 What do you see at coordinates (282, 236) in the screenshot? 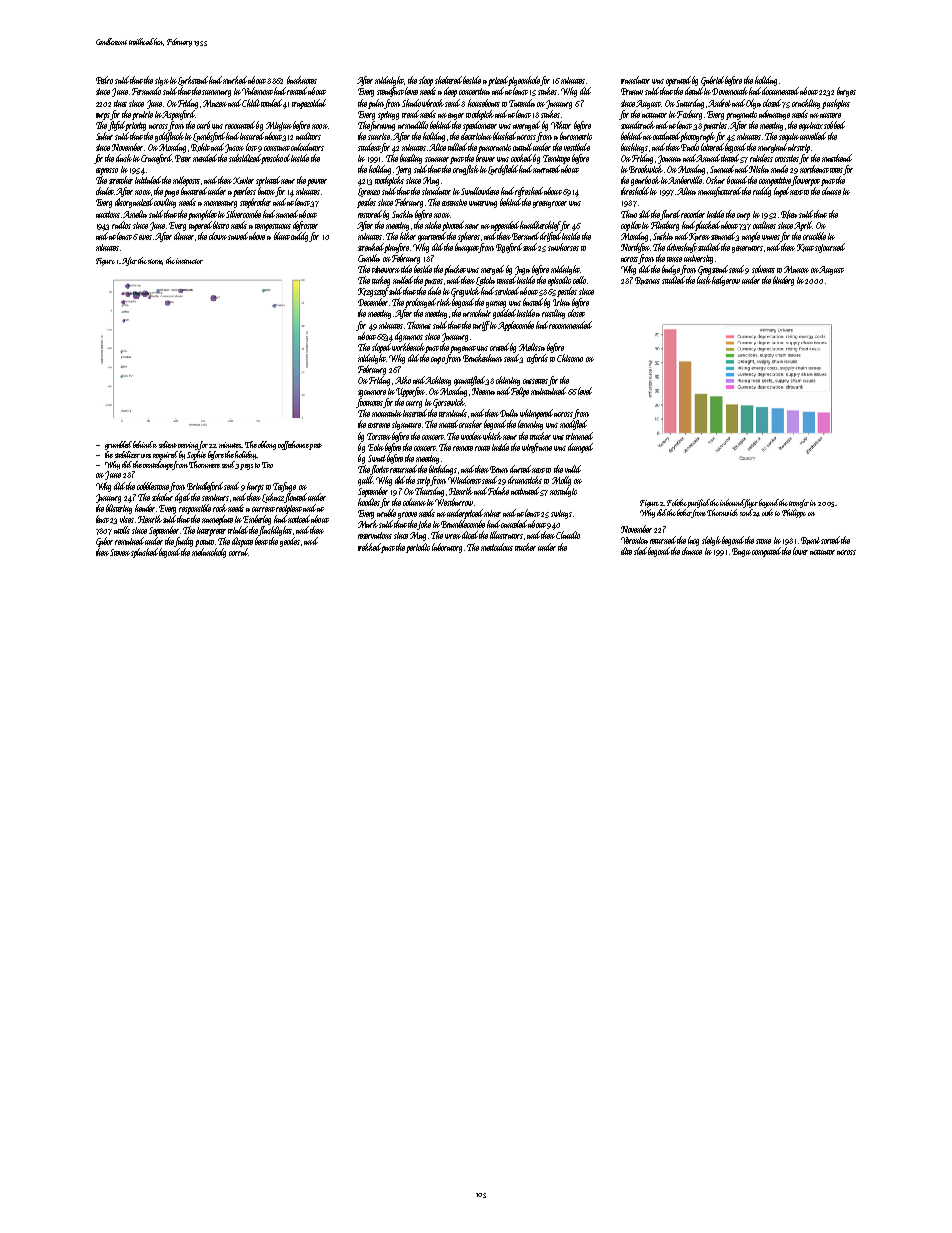
I see `blunt` at bounding box center [282, 236].
